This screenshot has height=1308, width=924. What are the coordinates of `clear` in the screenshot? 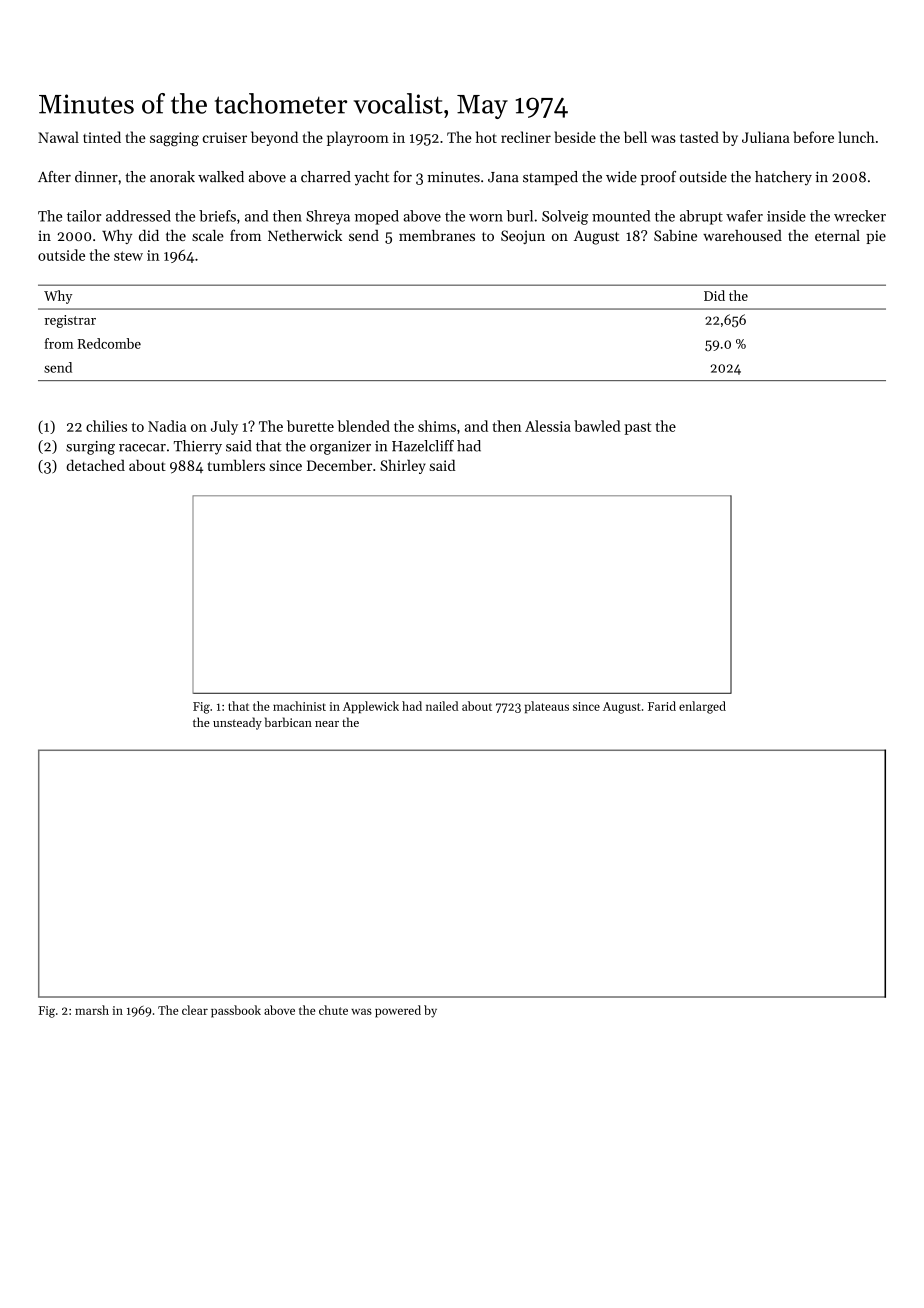 It's located at (195, 1010).
